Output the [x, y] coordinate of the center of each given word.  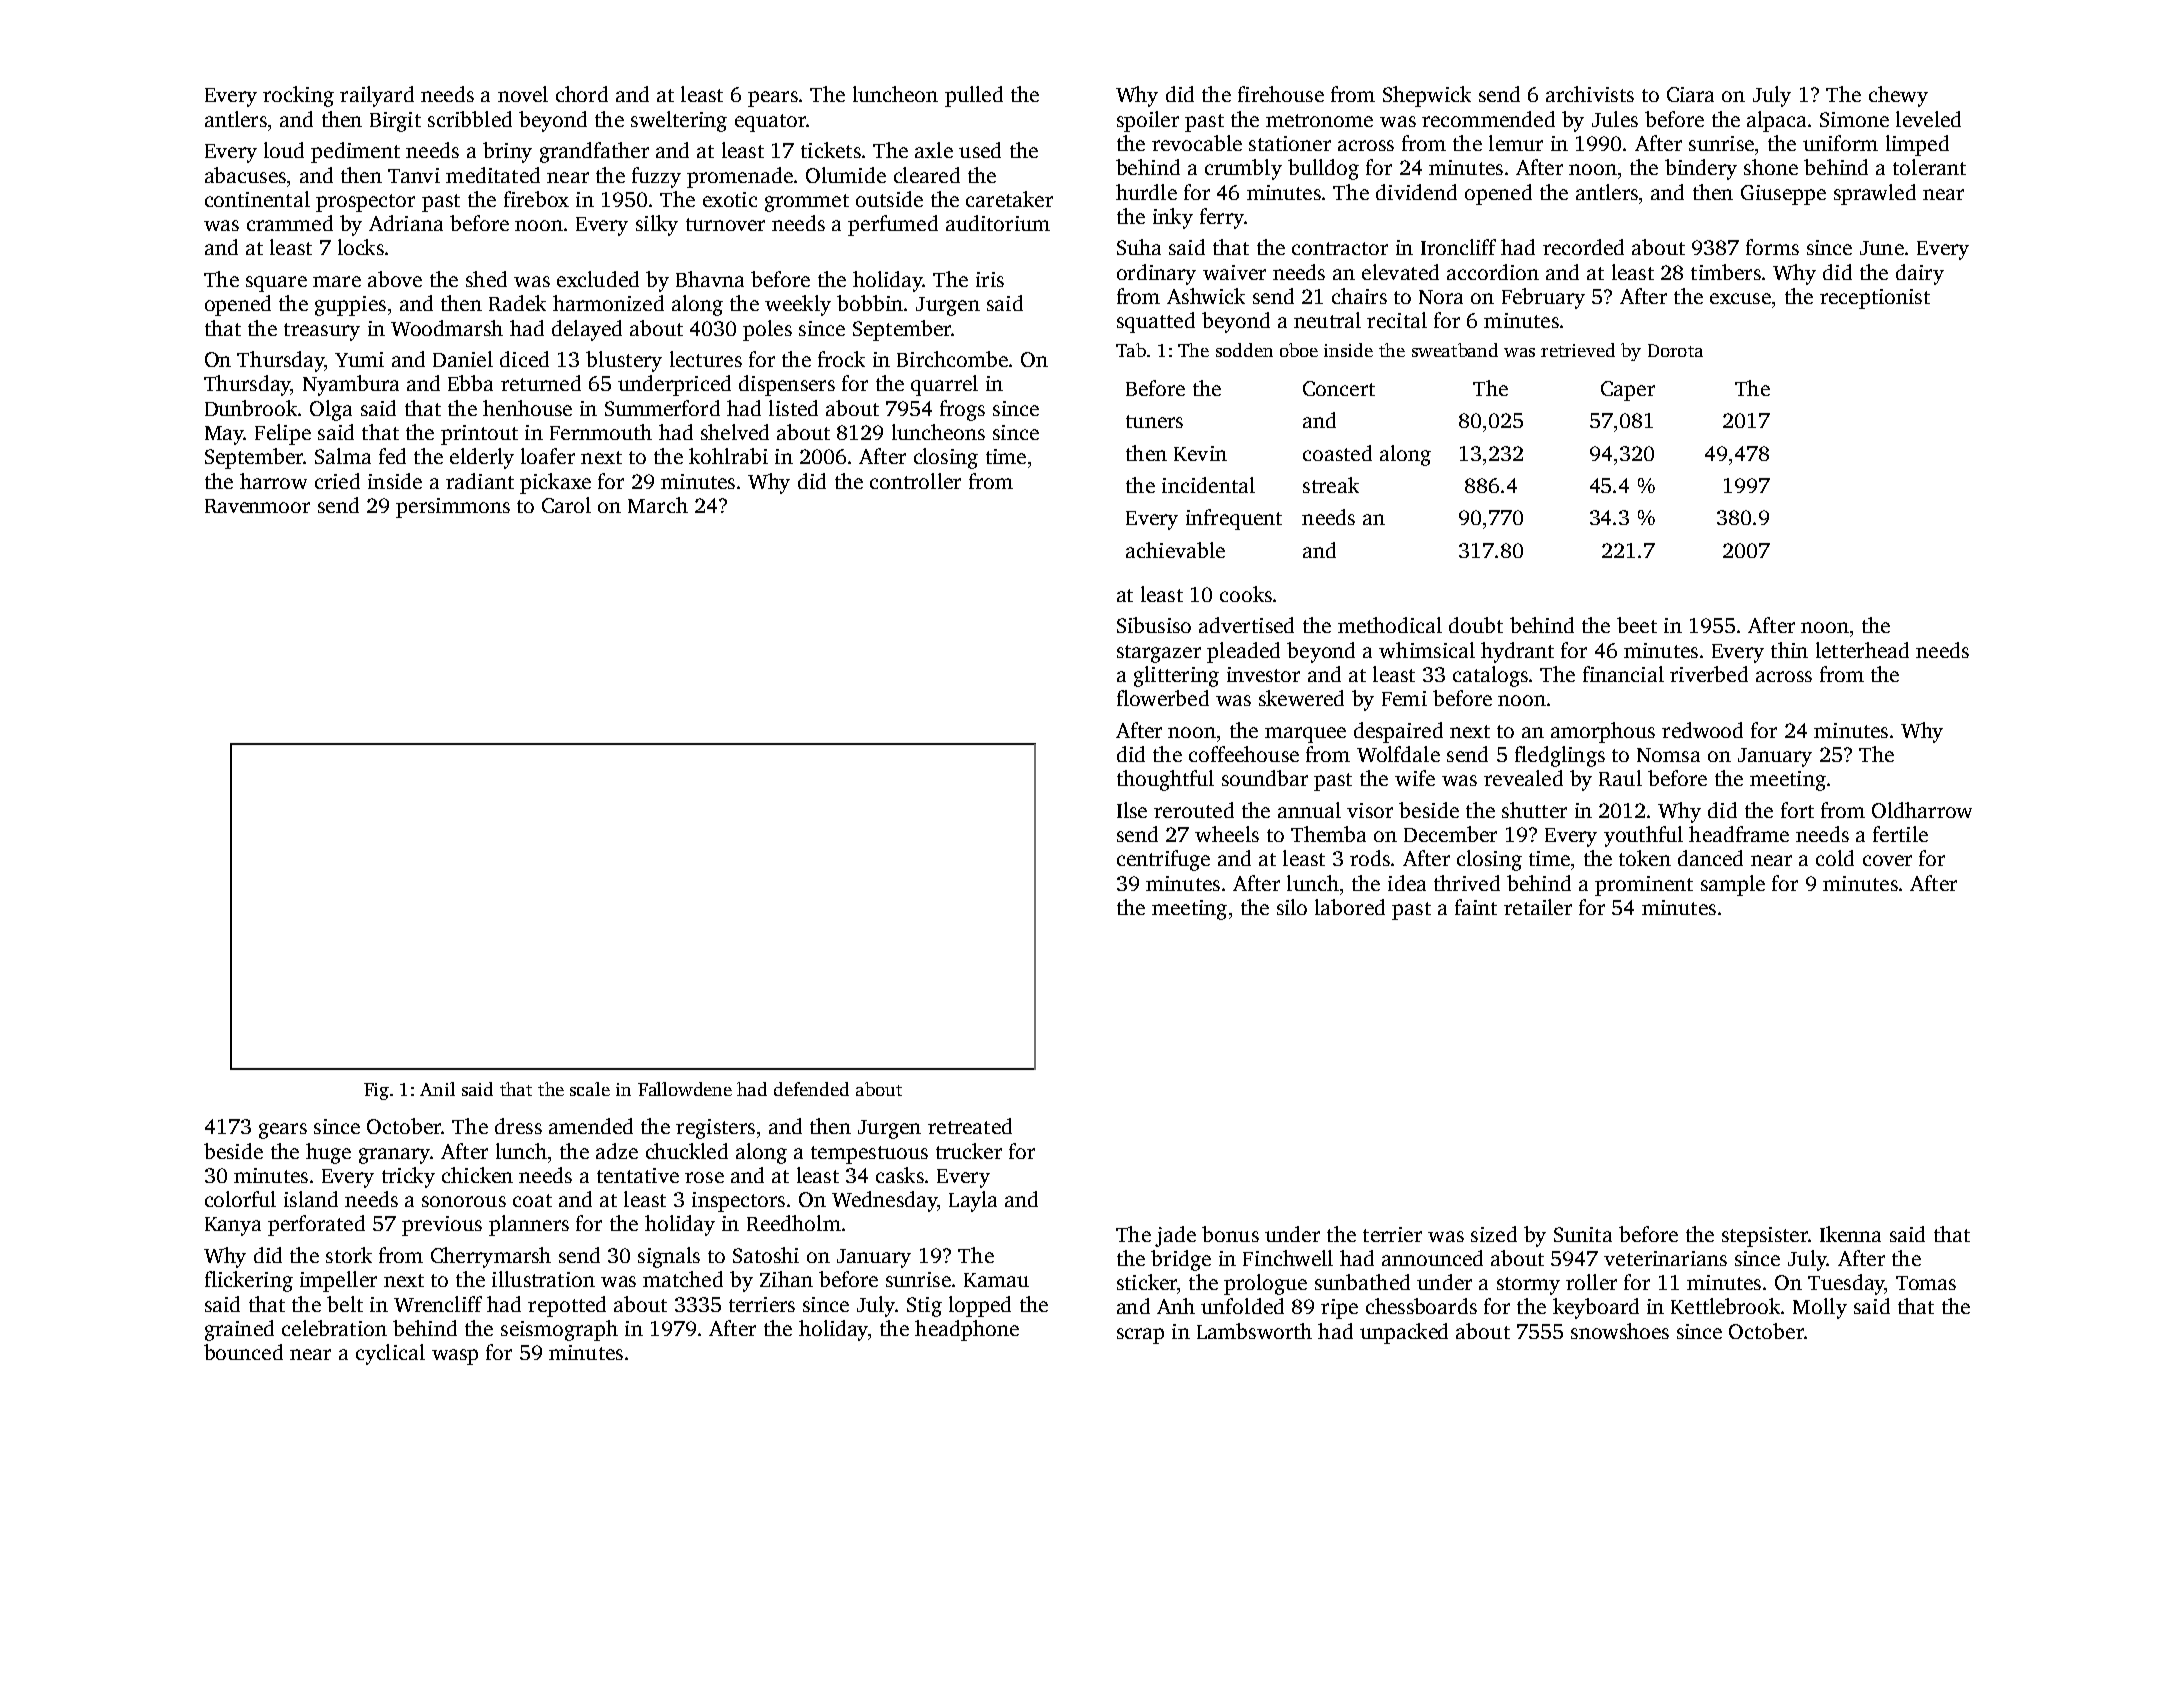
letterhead [1862, 650]
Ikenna [1850, 1234]
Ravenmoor [257, 506]
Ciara [1690, 94]
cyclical [390, 1354]
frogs [962, 410]
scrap [1140, 1336]
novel [523, 94]
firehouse [1281, 94]
